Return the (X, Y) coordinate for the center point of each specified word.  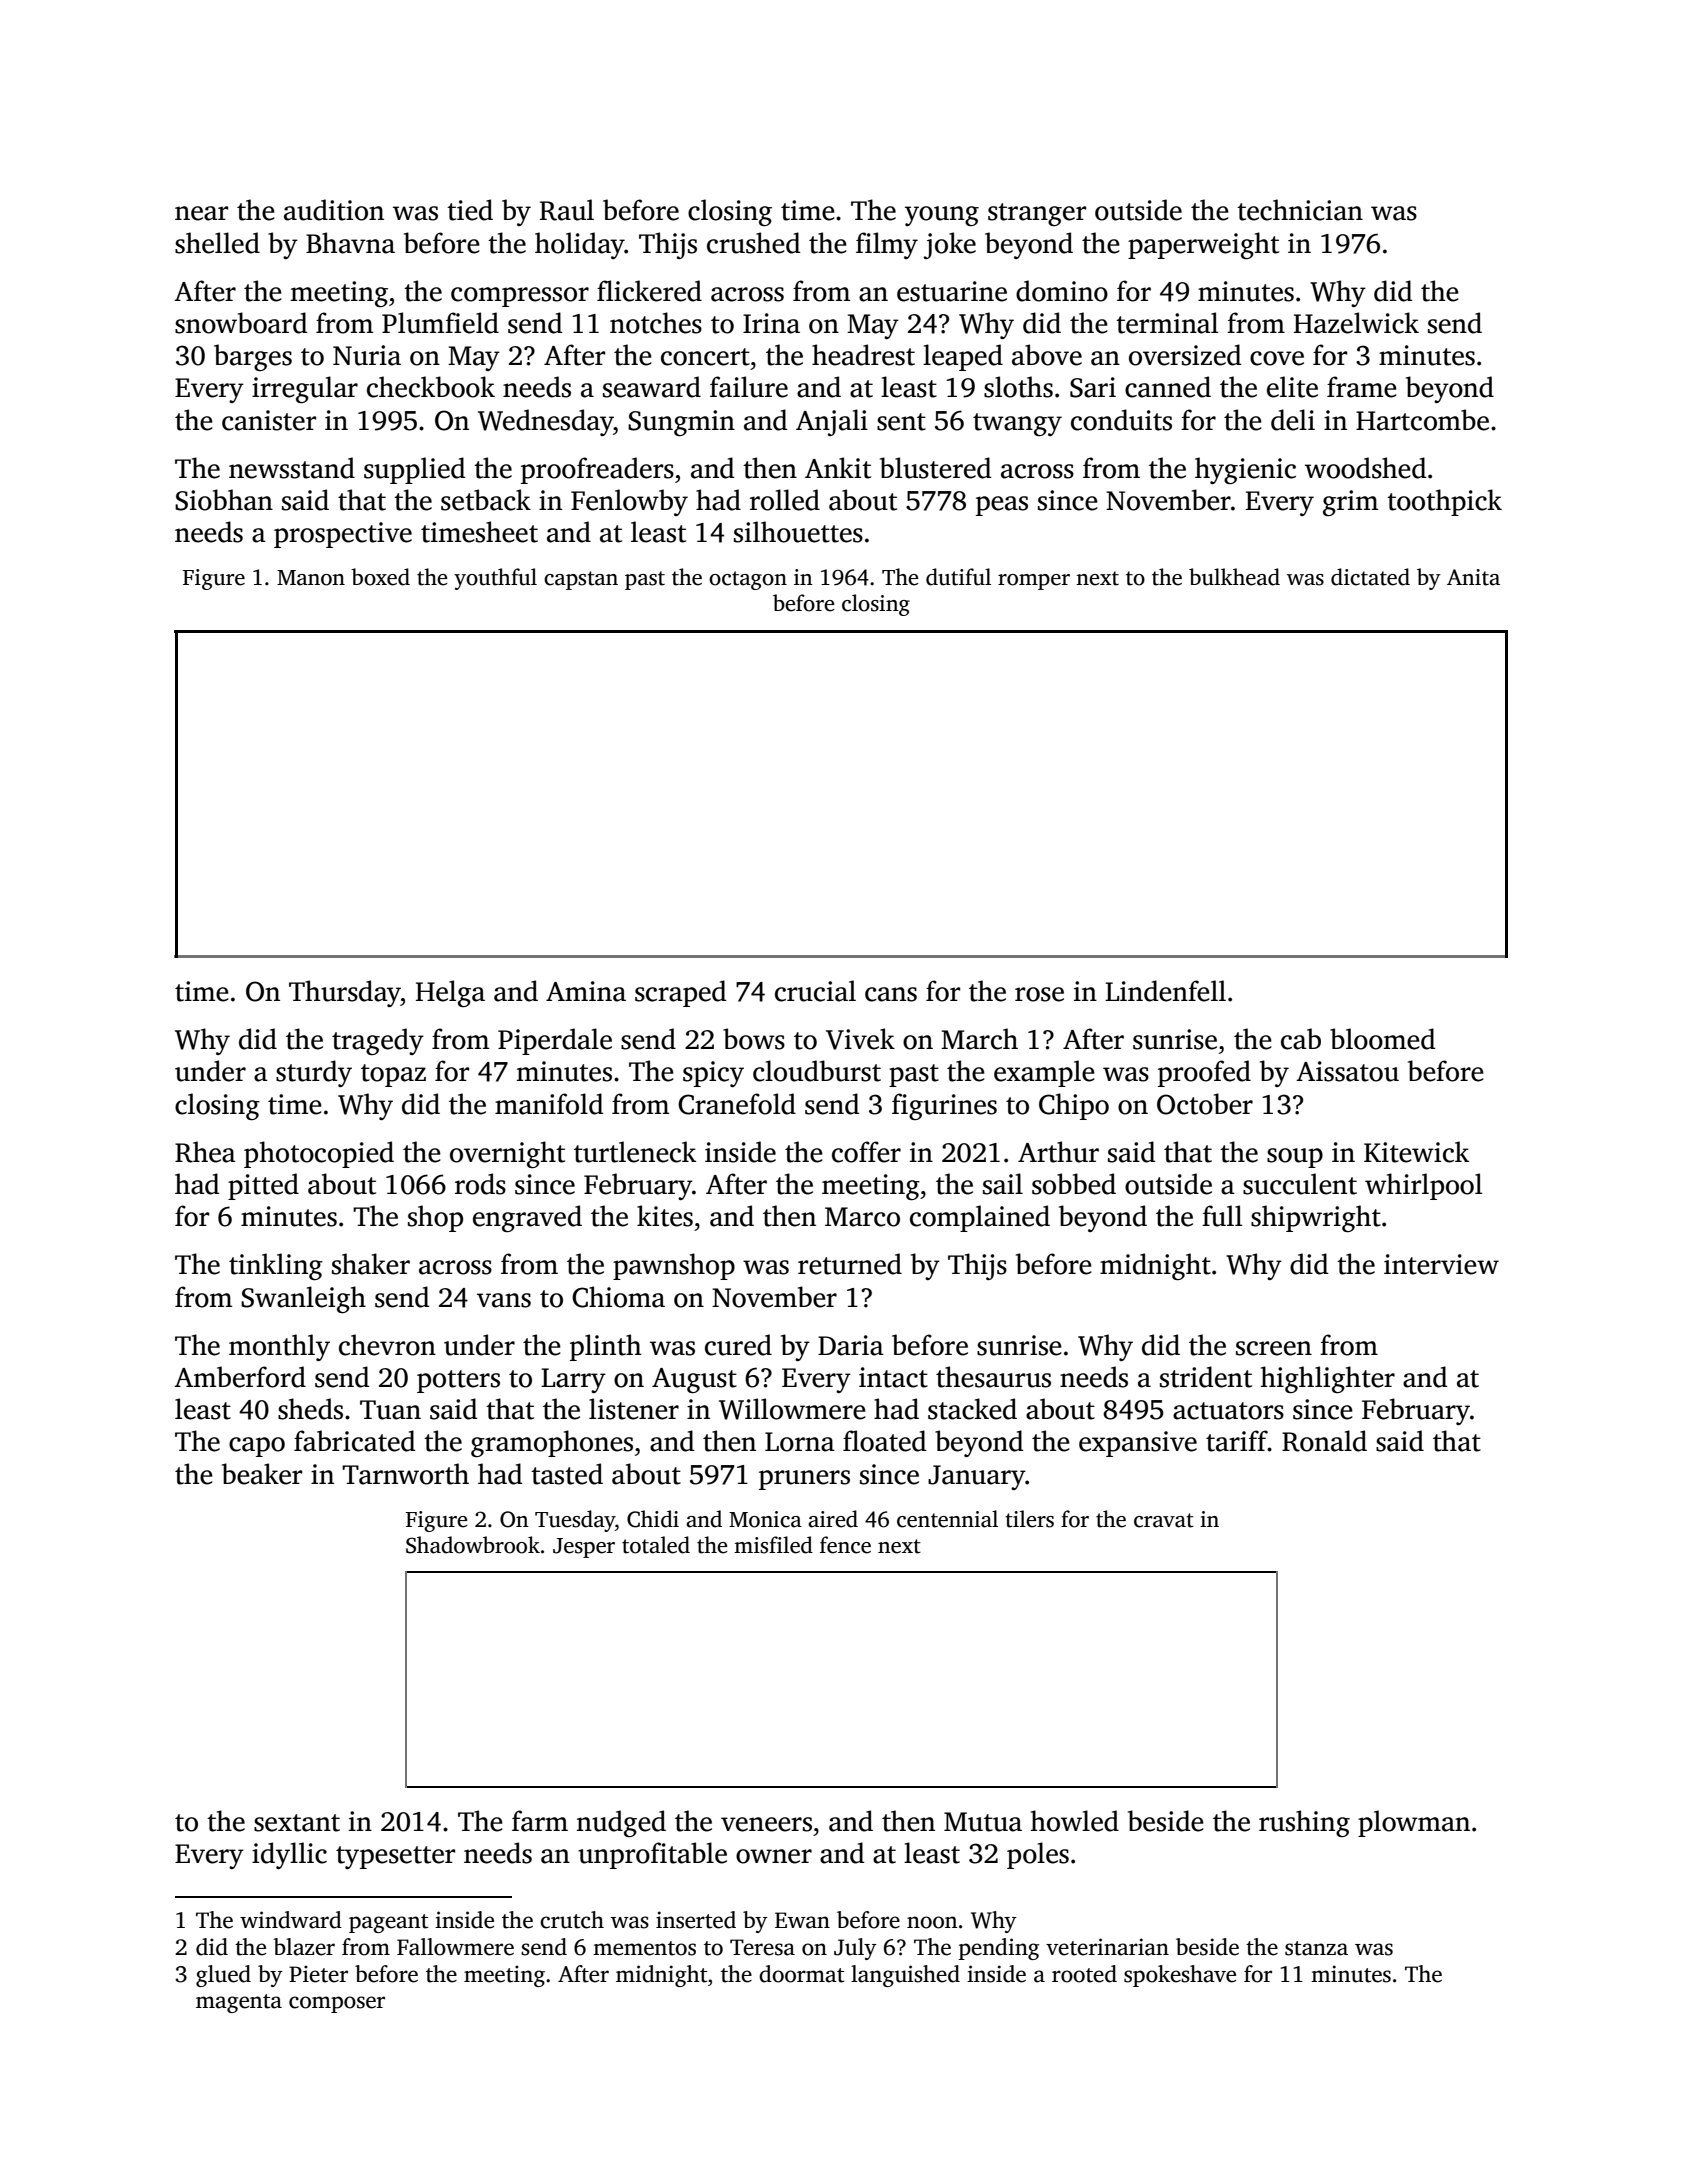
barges (253, 357)
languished (905, 1976)
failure (749, 387)
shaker (371, 1264)
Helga (450, 993)
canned (1168, 387)
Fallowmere (455, 1947)
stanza (1316, 1948)
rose (1039, 994)
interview (1441, 1264)
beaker (262, 1474)
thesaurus (993, 1377)
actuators (1228, 1411)
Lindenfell (1165, 991)
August (694, 1380)
